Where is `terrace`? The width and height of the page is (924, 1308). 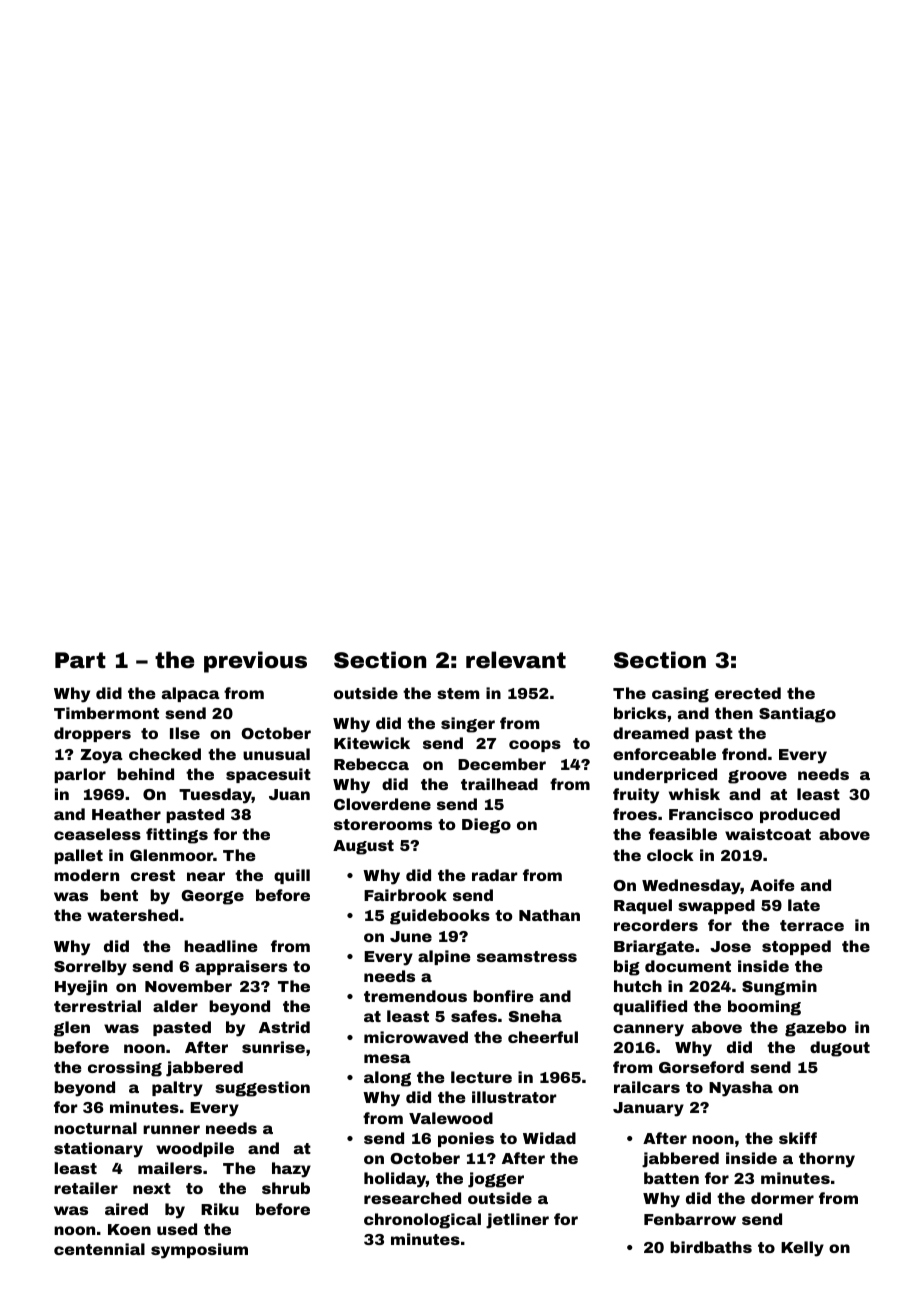
terrace is located at coordinates (812, 925).
